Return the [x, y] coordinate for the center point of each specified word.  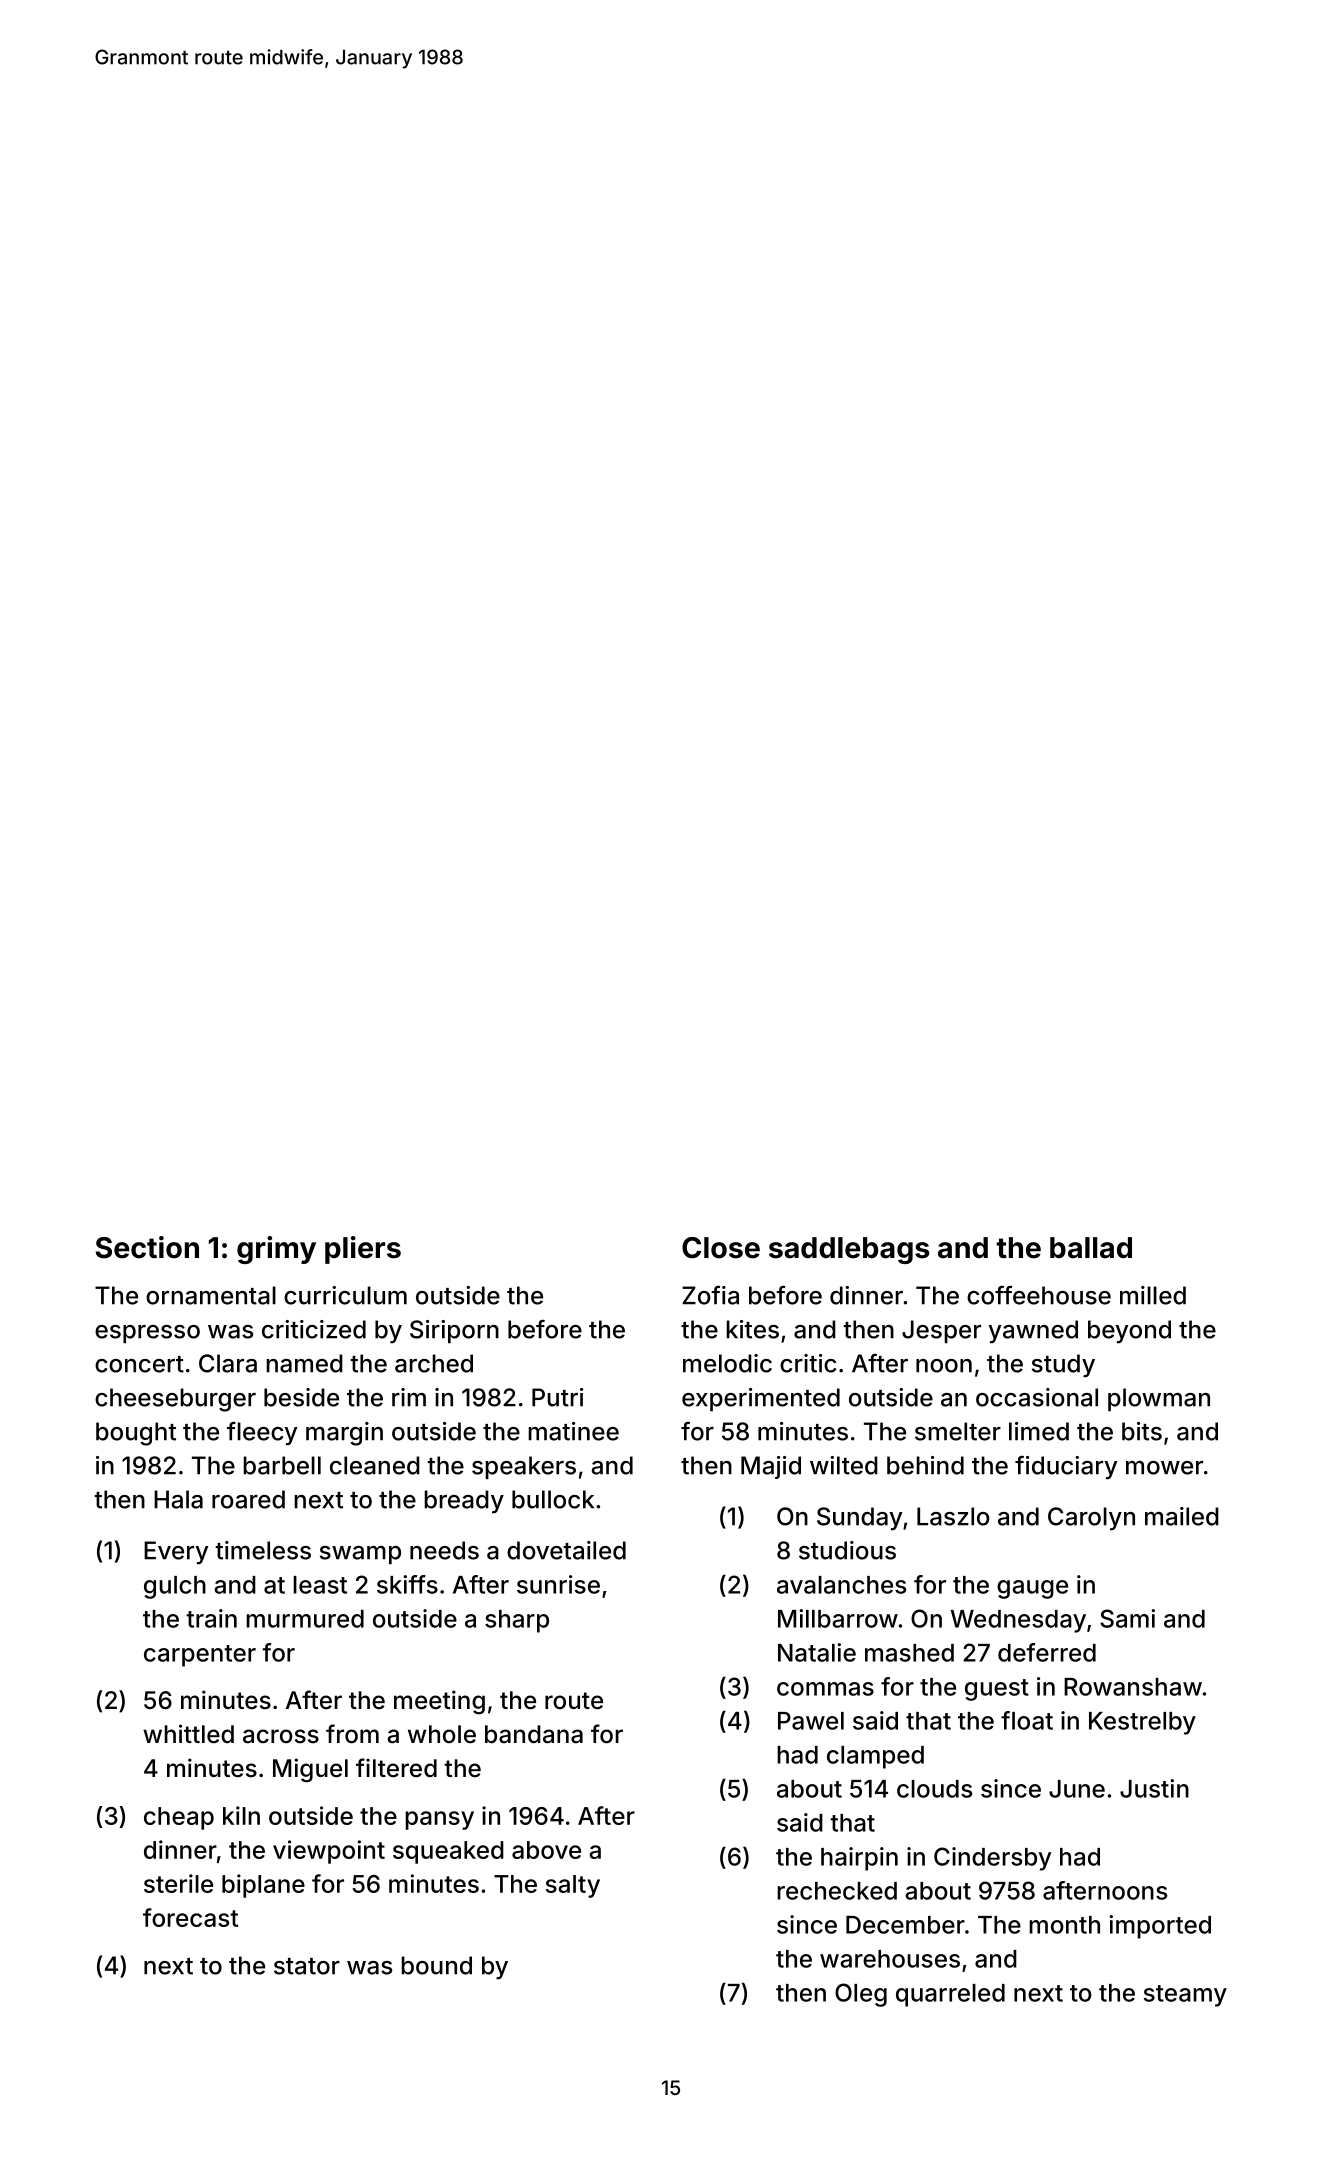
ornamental [211, 1295]
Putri [557, 1397]
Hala [178, 1499]
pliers [363, 1250]
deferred [1047, 1652]
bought [136, 1434]
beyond [1129, 1332]
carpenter [200, 1656]
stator [307, 1966]
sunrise [558, 1584]
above [546, 1850]
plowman [1159, 1399]
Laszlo [953, 1516]
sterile [178, 1883]
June [1077, 1789]
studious [847, 1550]
